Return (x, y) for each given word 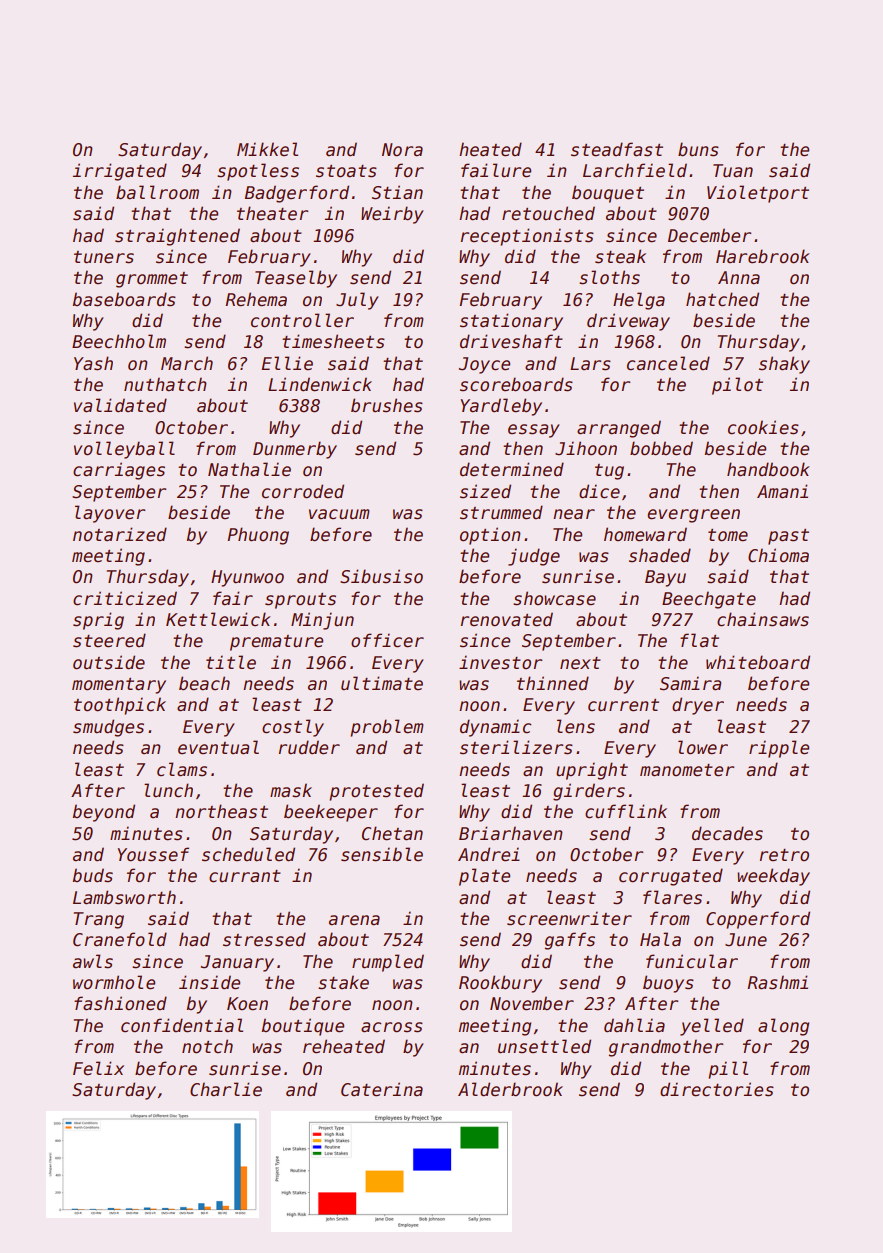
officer (387, 640)
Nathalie (249, 469)
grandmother (666, 1048)
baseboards (124, 299)
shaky (784, 365)
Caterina (382, 1089)
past (788, 537)
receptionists (527, 237)
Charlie (226, 1089)
